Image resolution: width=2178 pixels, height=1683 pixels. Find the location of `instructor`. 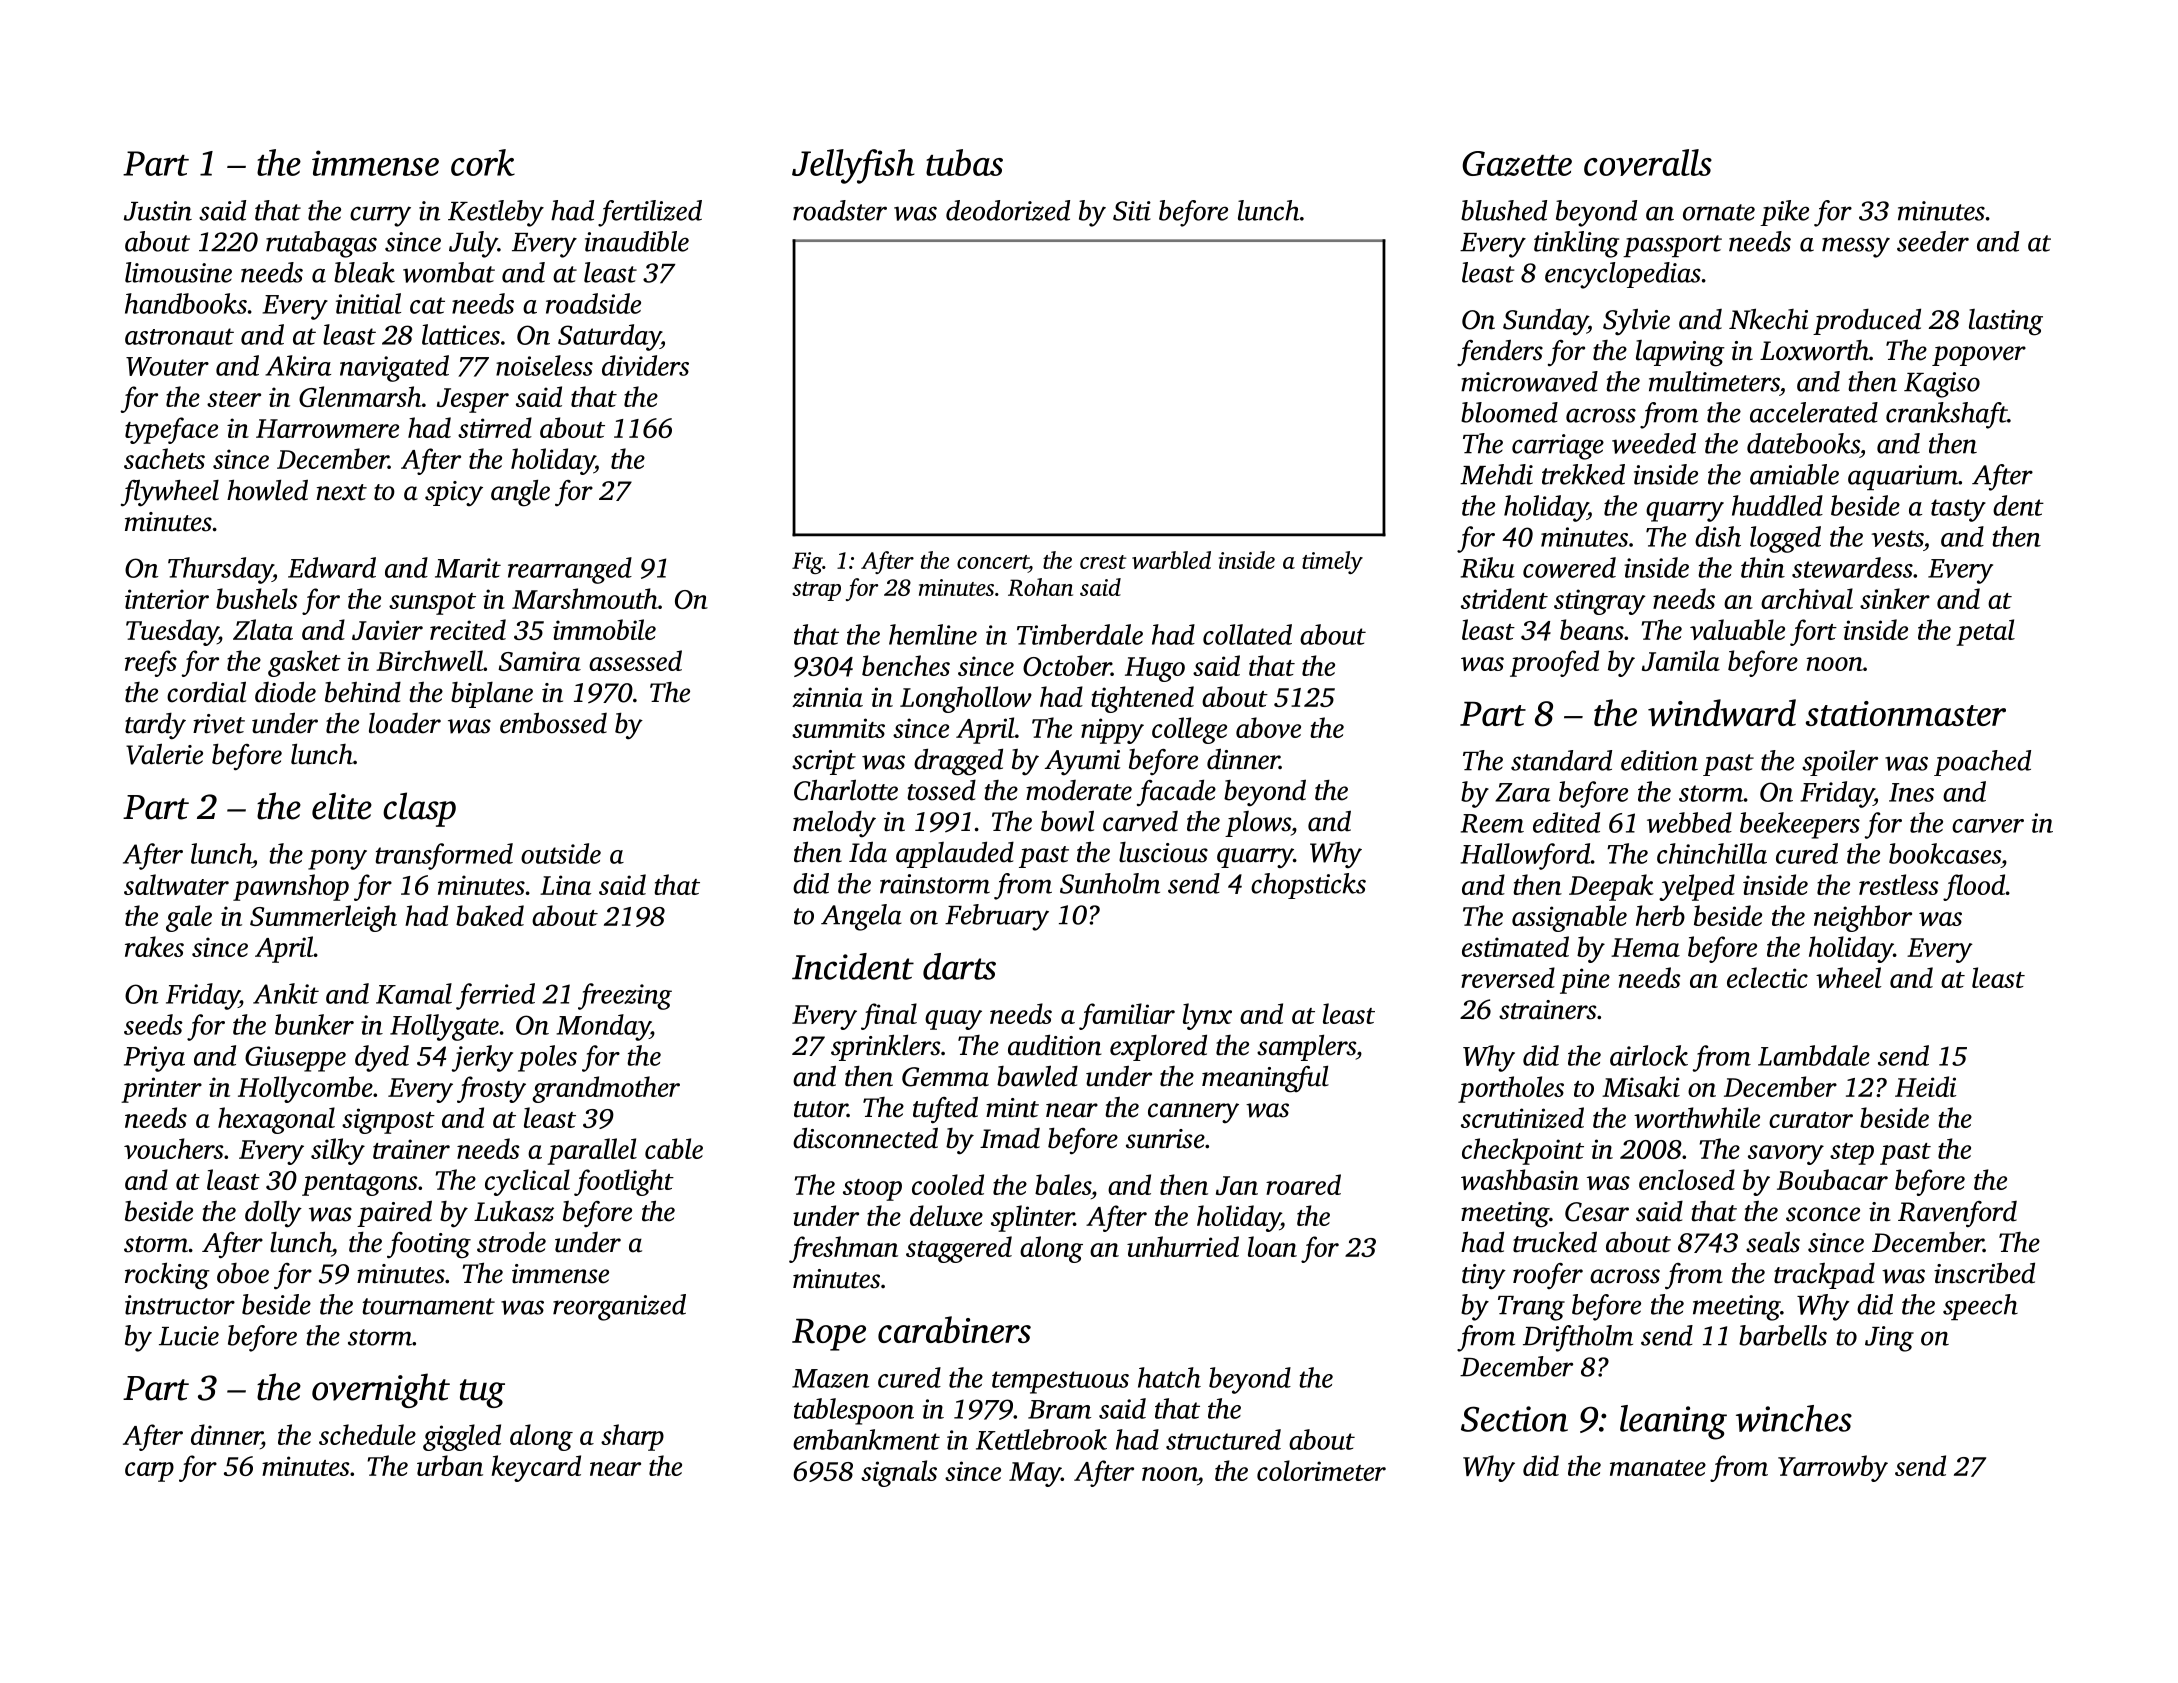

instructor is located at coordinates (180, 1305).
